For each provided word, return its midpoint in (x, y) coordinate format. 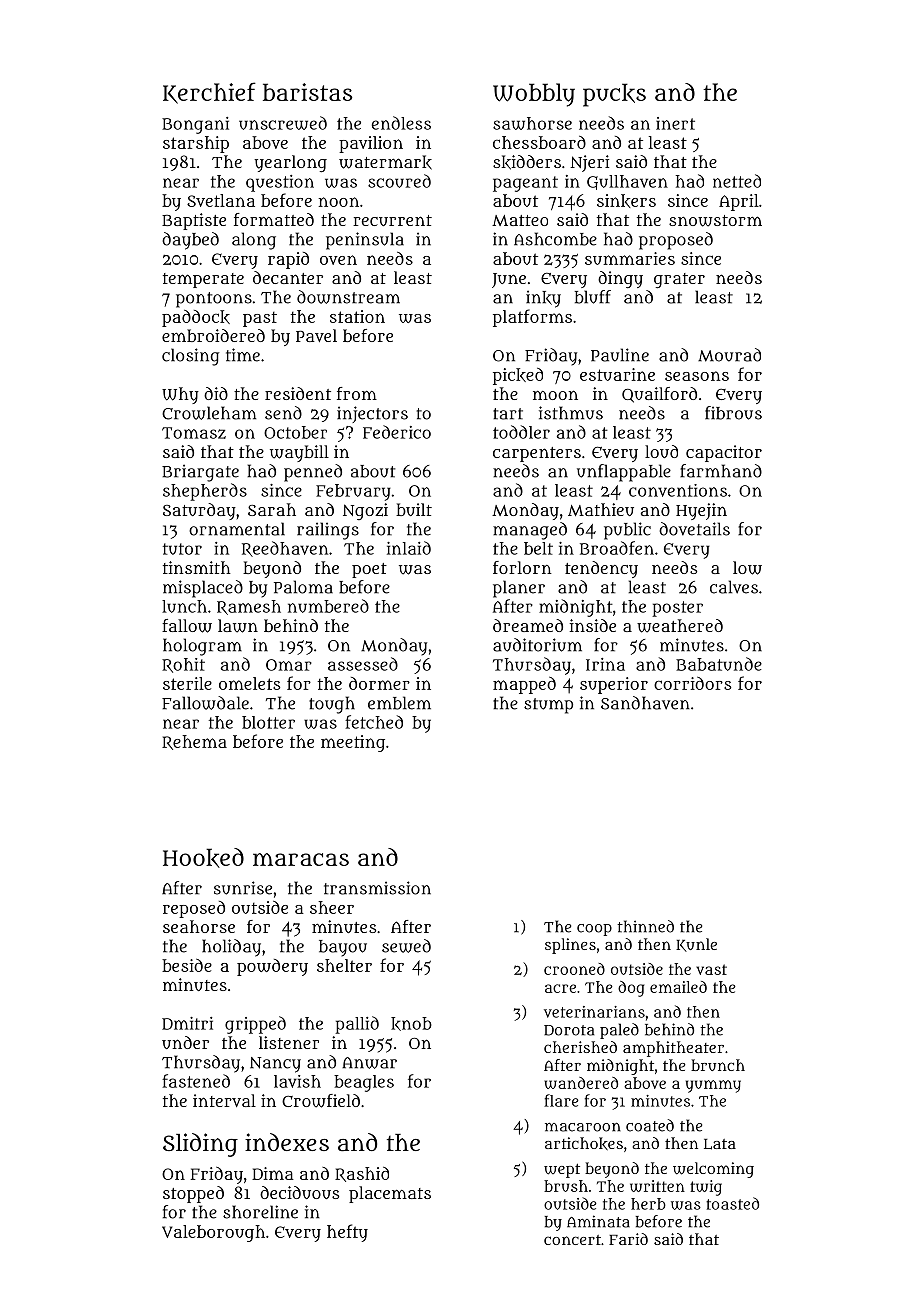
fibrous (733, 413)
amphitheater (673, 1049)
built (414, 509)
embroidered (213, 335)
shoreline (260, 1212)
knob (411, 1024)
